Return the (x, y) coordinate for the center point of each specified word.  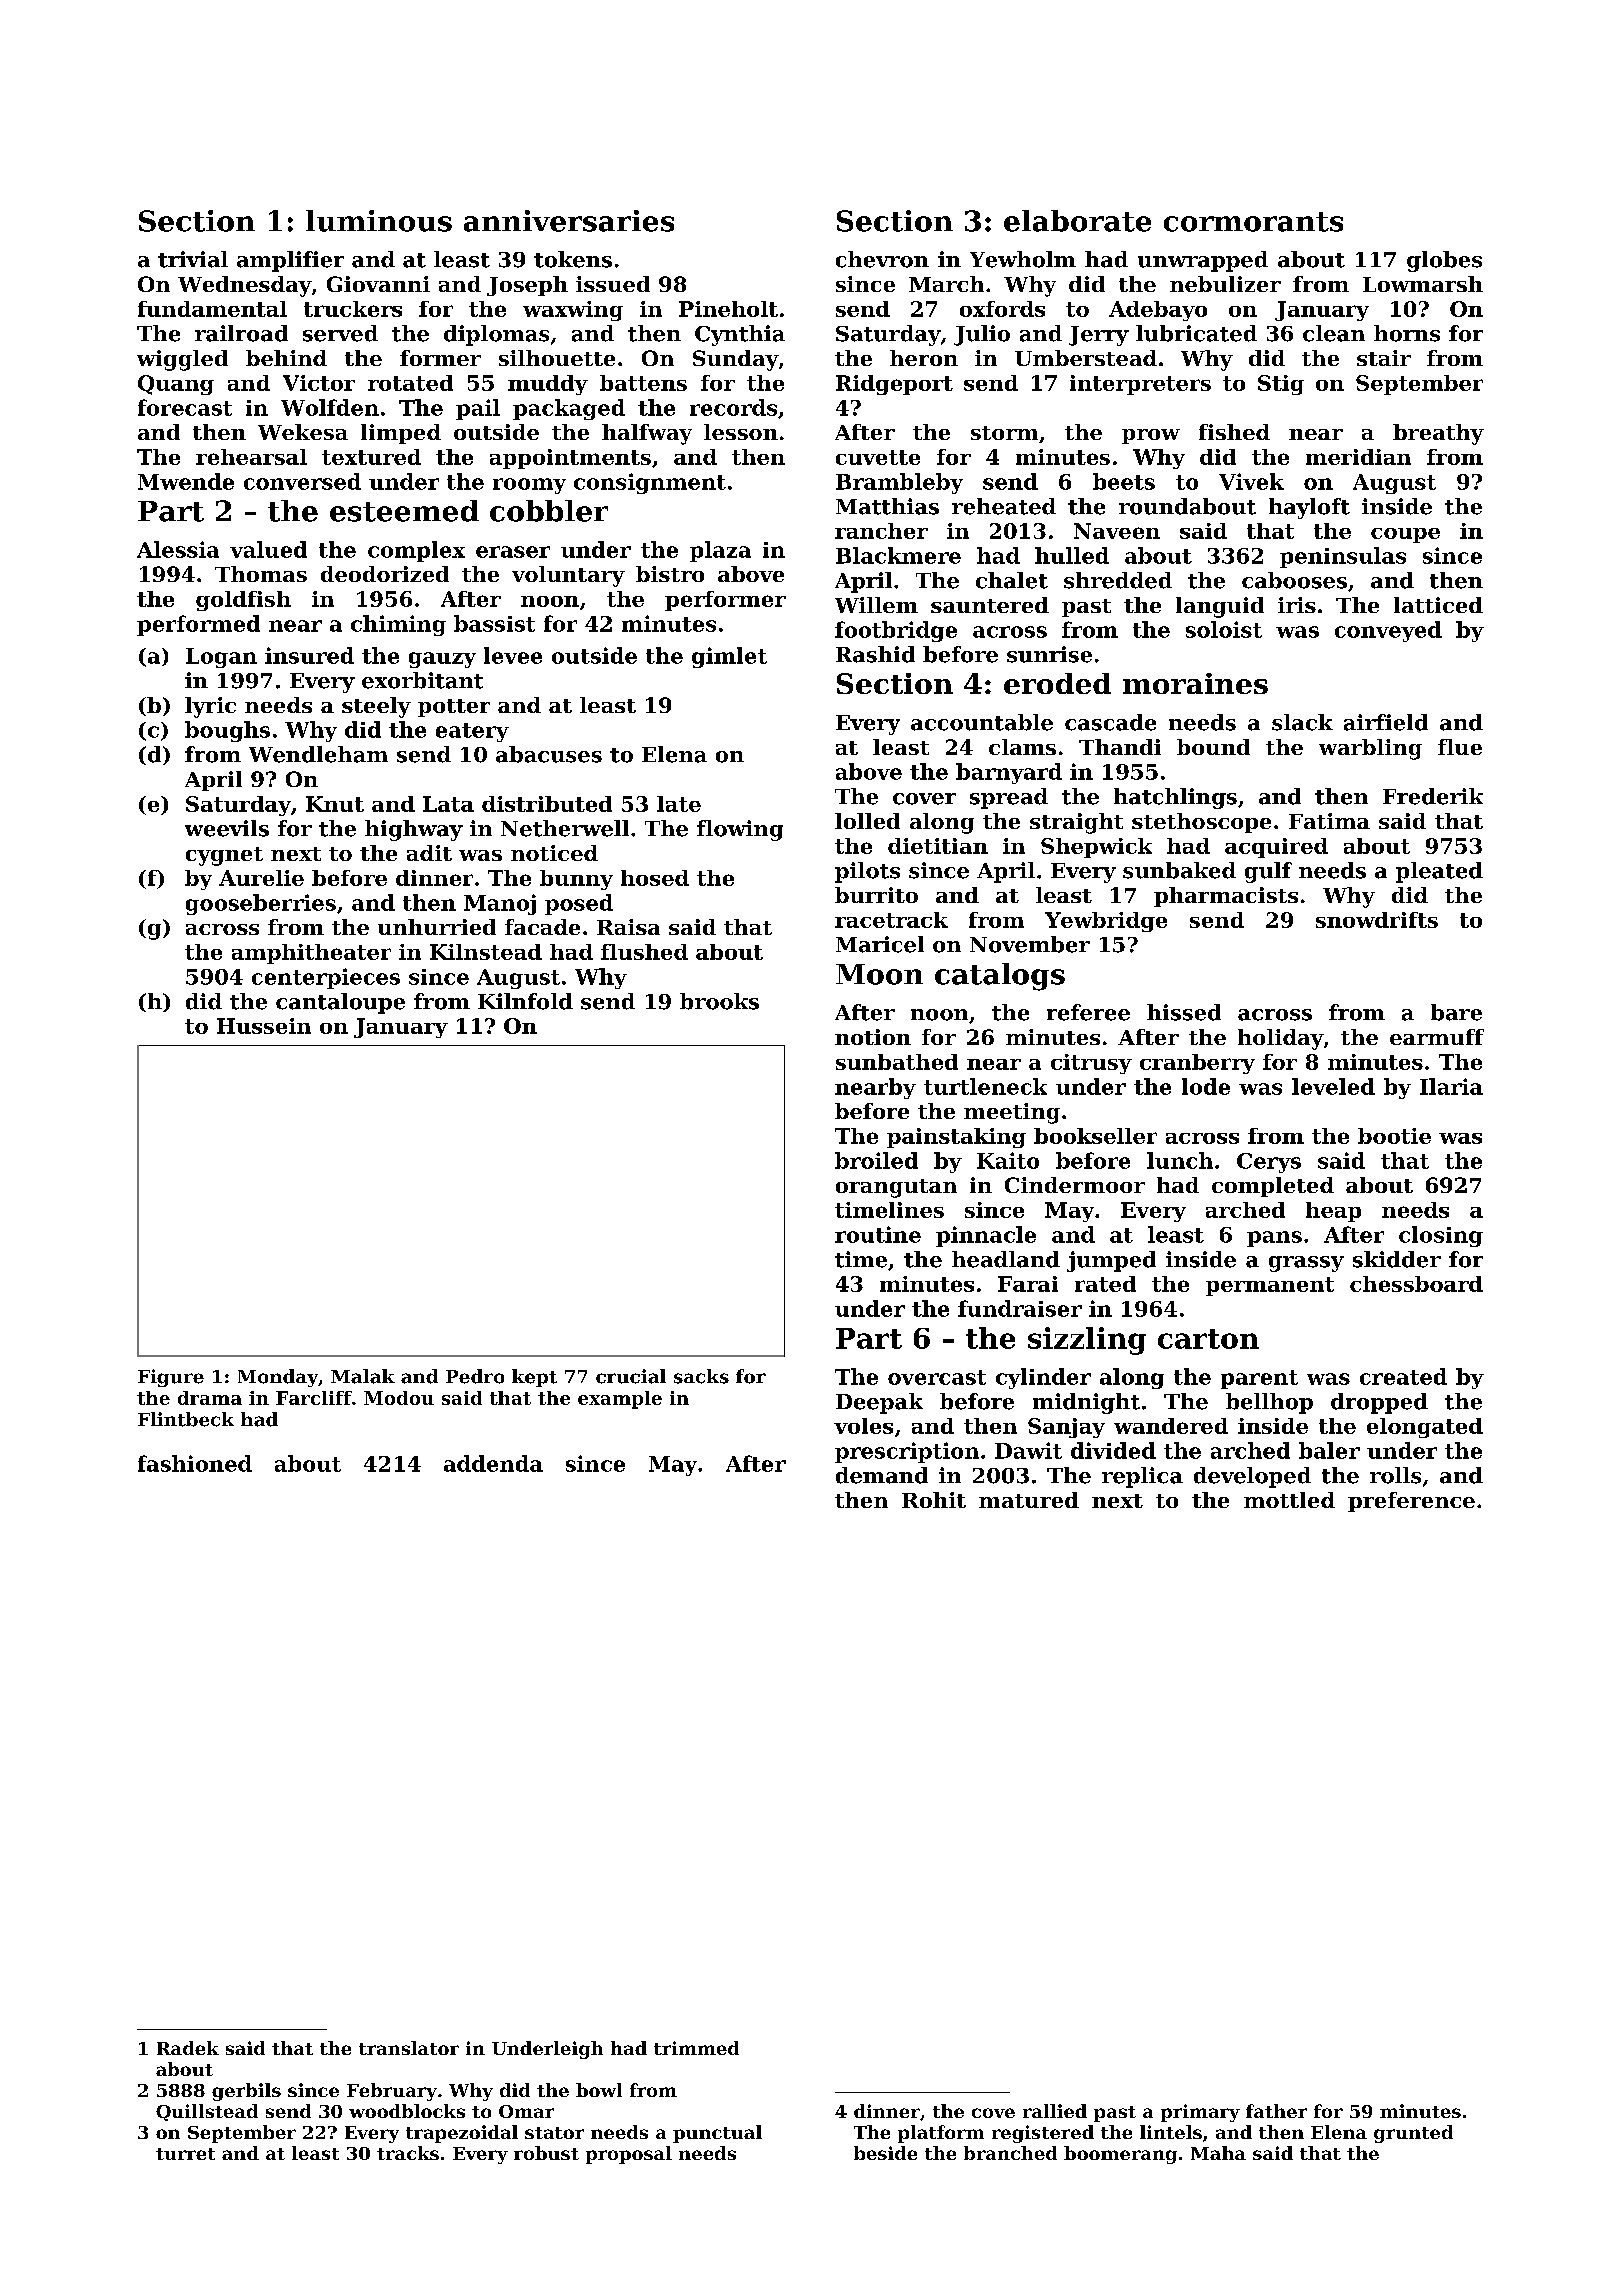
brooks (719, 1001)
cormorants (1253, 222)
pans (1274, 1239)
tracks (408, 2153)
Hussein (264, 1026)
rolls (1395, 1475)
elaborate (1077, 221)
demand (882, 1475)
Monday (278, 1378)
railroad (241, 333)
